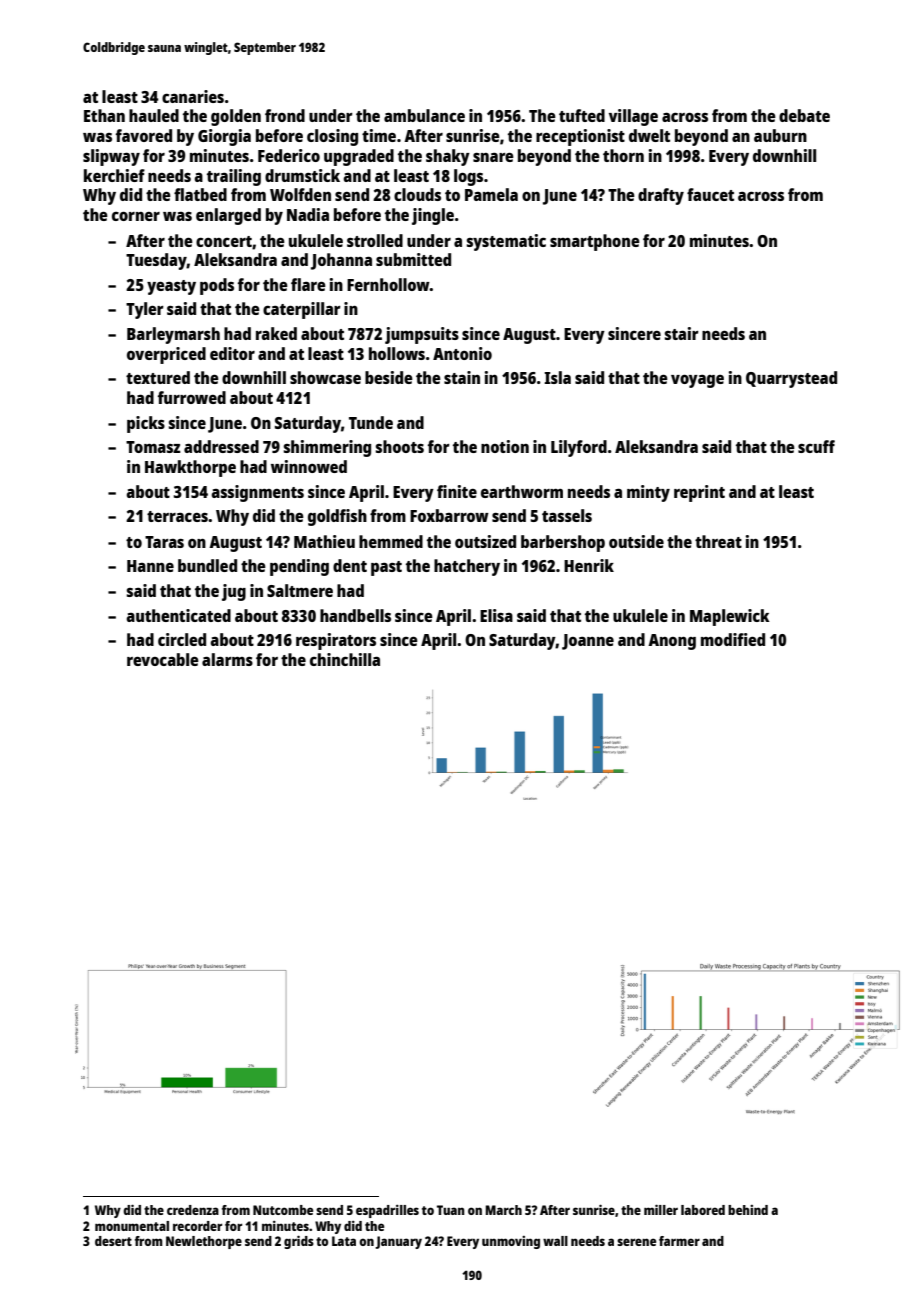 Image resolution: width=924 pixels, height=1314 pixels. I want to click on Anong, so click(672, 642).
